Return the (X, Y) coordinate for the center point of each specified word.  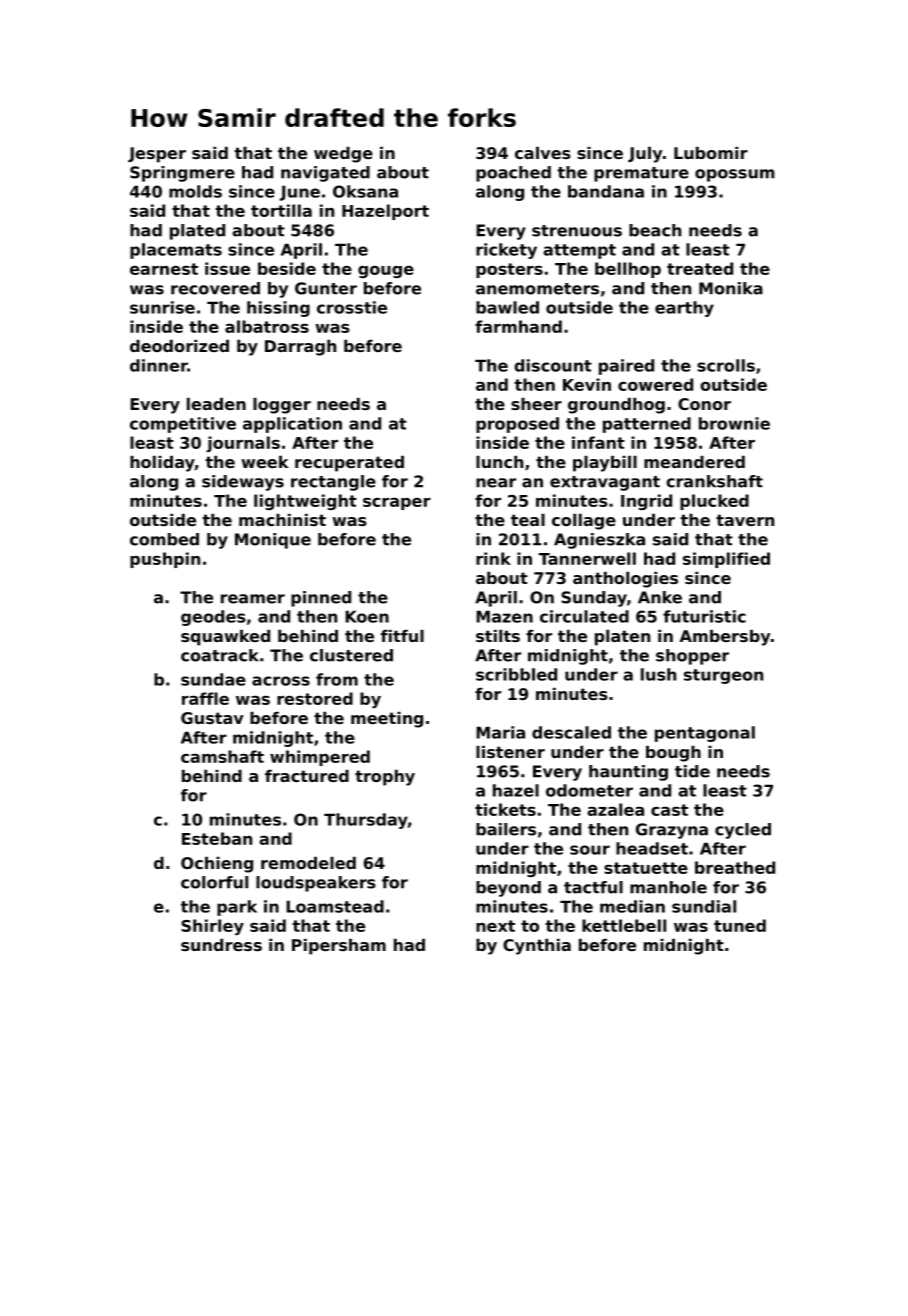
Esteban (217, 838)
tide (692, 771)
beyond (508, 889)
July (645, 155)
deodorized (179, 346)
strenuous (577, 231)
